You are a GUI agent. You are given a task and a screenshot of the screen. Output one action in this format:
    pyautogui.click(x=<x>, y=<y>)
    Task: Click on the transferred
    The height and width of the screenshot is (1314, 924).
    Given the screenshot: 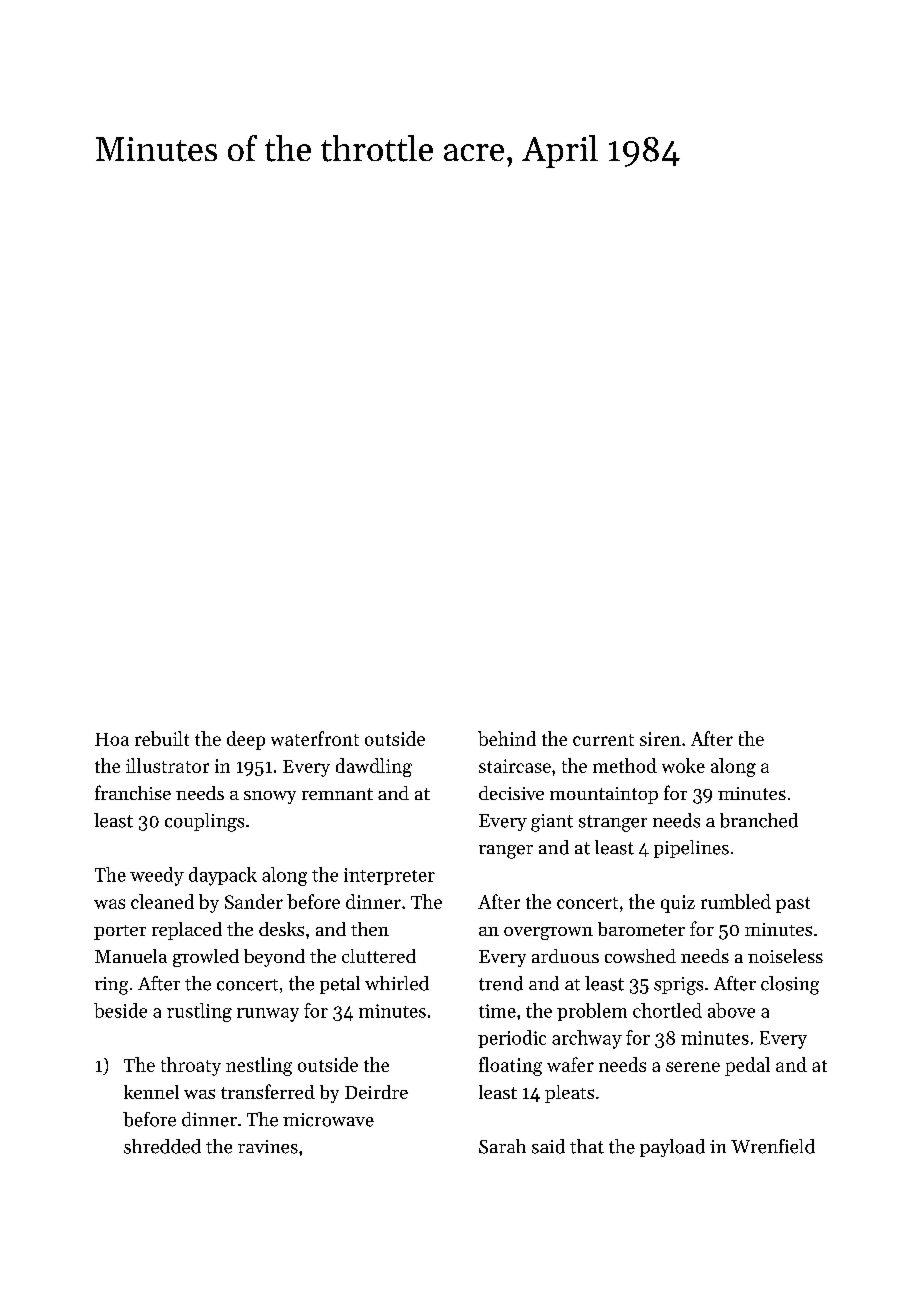 What is the action you would take?
    pyautogui.click(x=268, y=1091)
